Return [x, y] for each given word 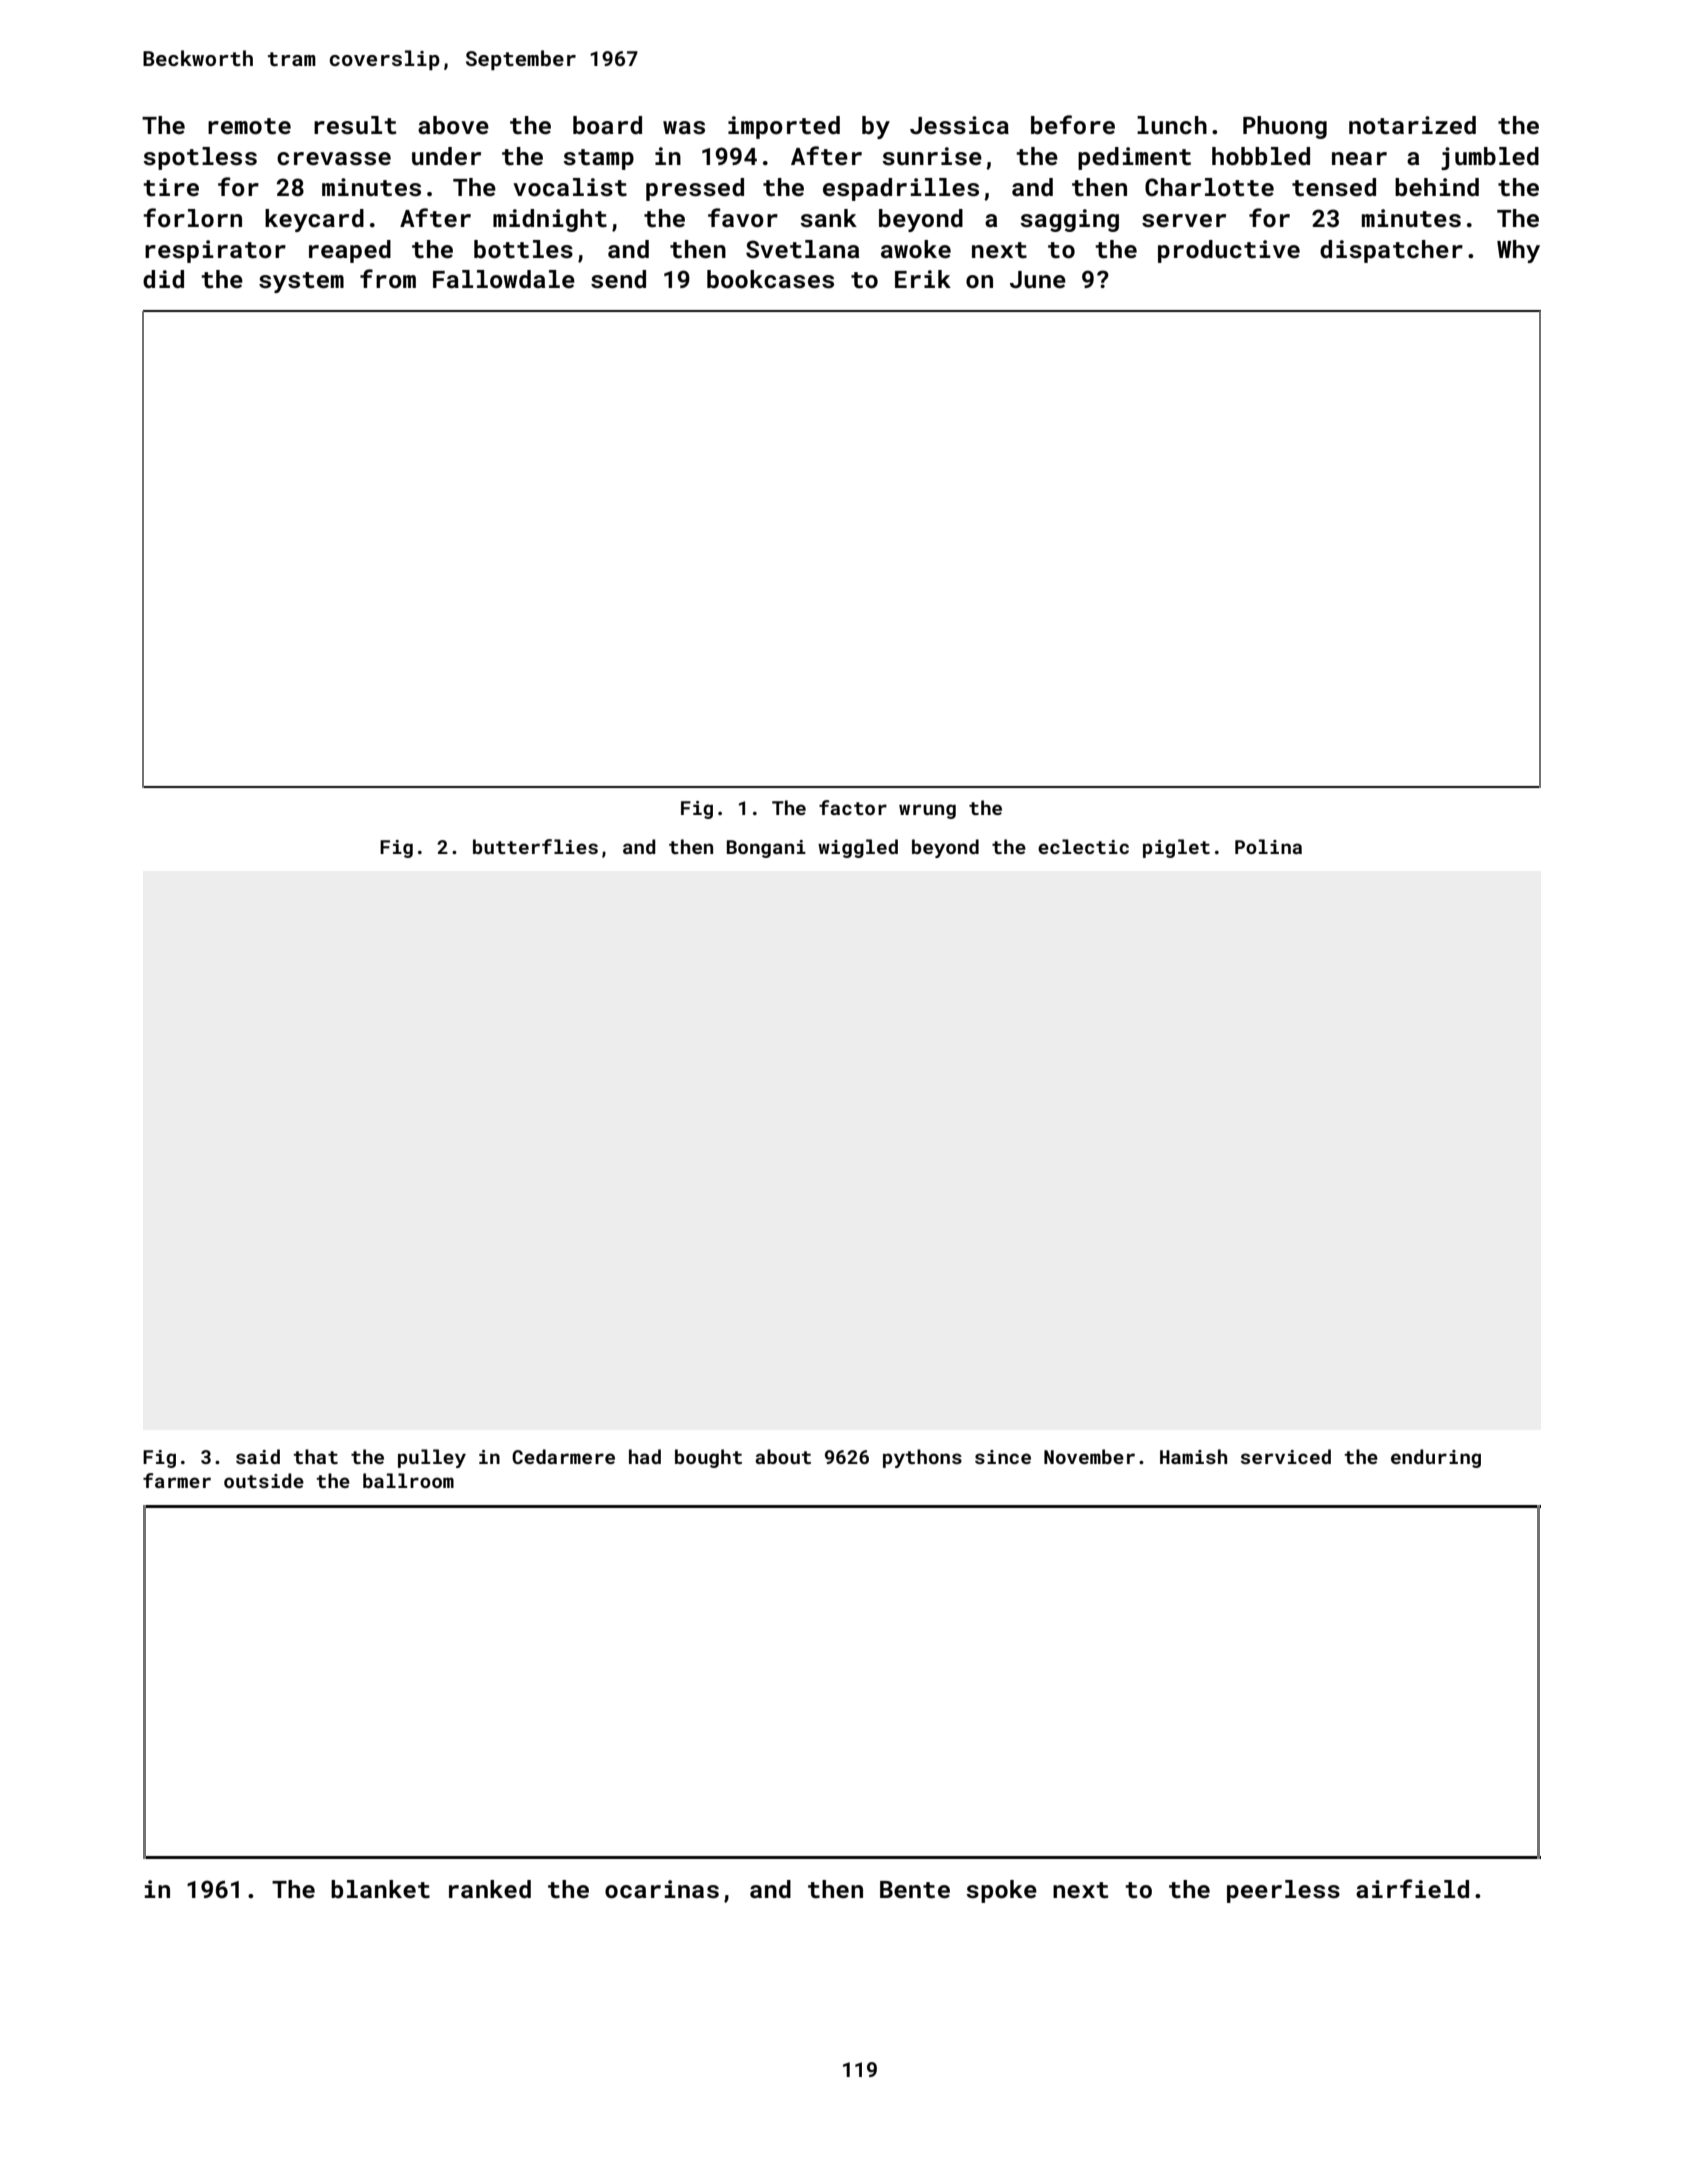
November [1089, 1456]
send [618, 279]
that [316, 1456]
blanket [380, 1889]
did [163, 279]
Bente [915, 1890]
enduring [1436, 1458]
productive [1229, 251]
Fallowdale [504, 279]
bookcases [770, 279]
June [1038, 279]
